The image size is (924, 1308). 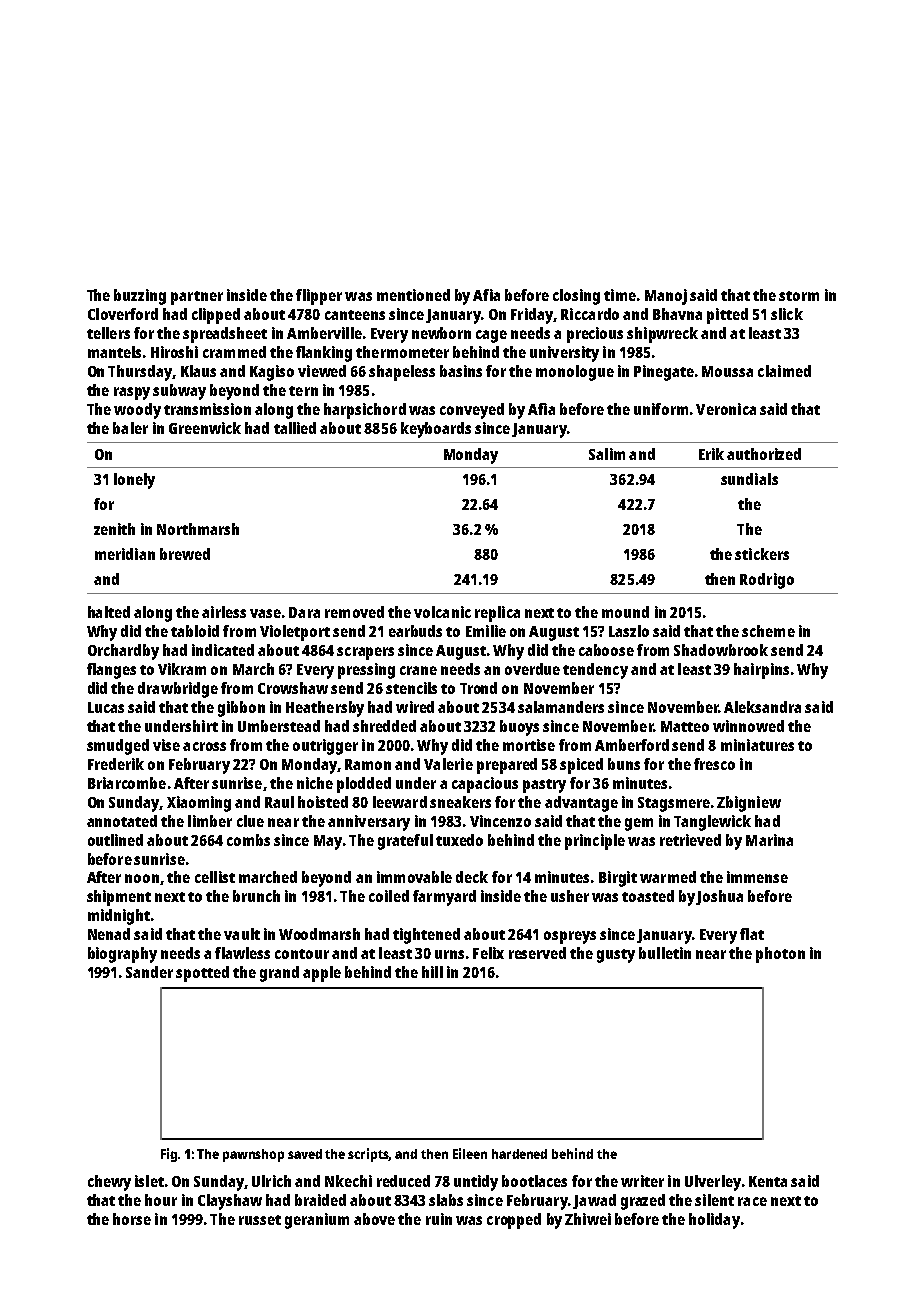 I want to click on coiled, so click(x=389, y=896).
